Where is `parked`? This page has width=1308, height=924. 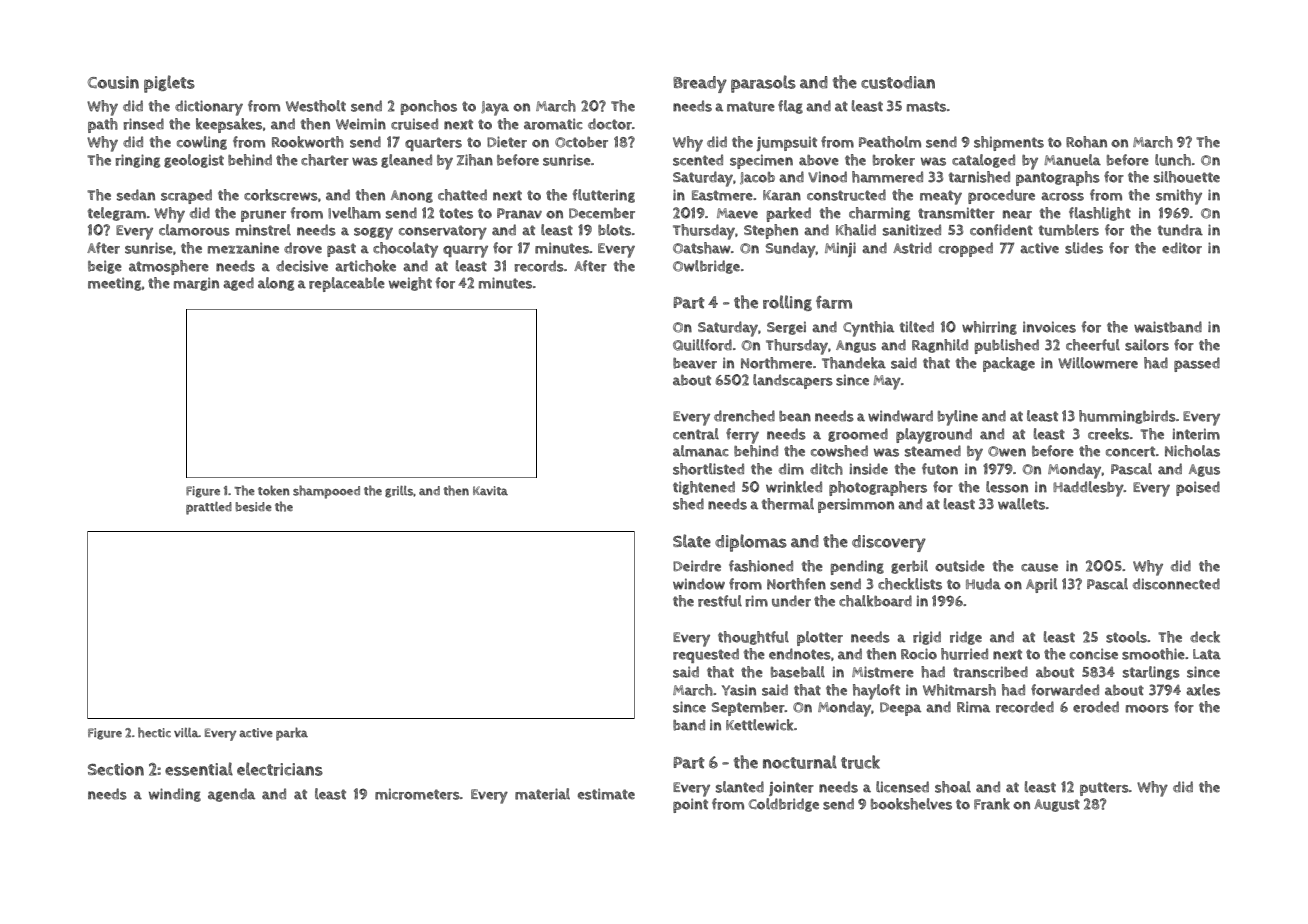
parked is located at coordinates (789, 214).
